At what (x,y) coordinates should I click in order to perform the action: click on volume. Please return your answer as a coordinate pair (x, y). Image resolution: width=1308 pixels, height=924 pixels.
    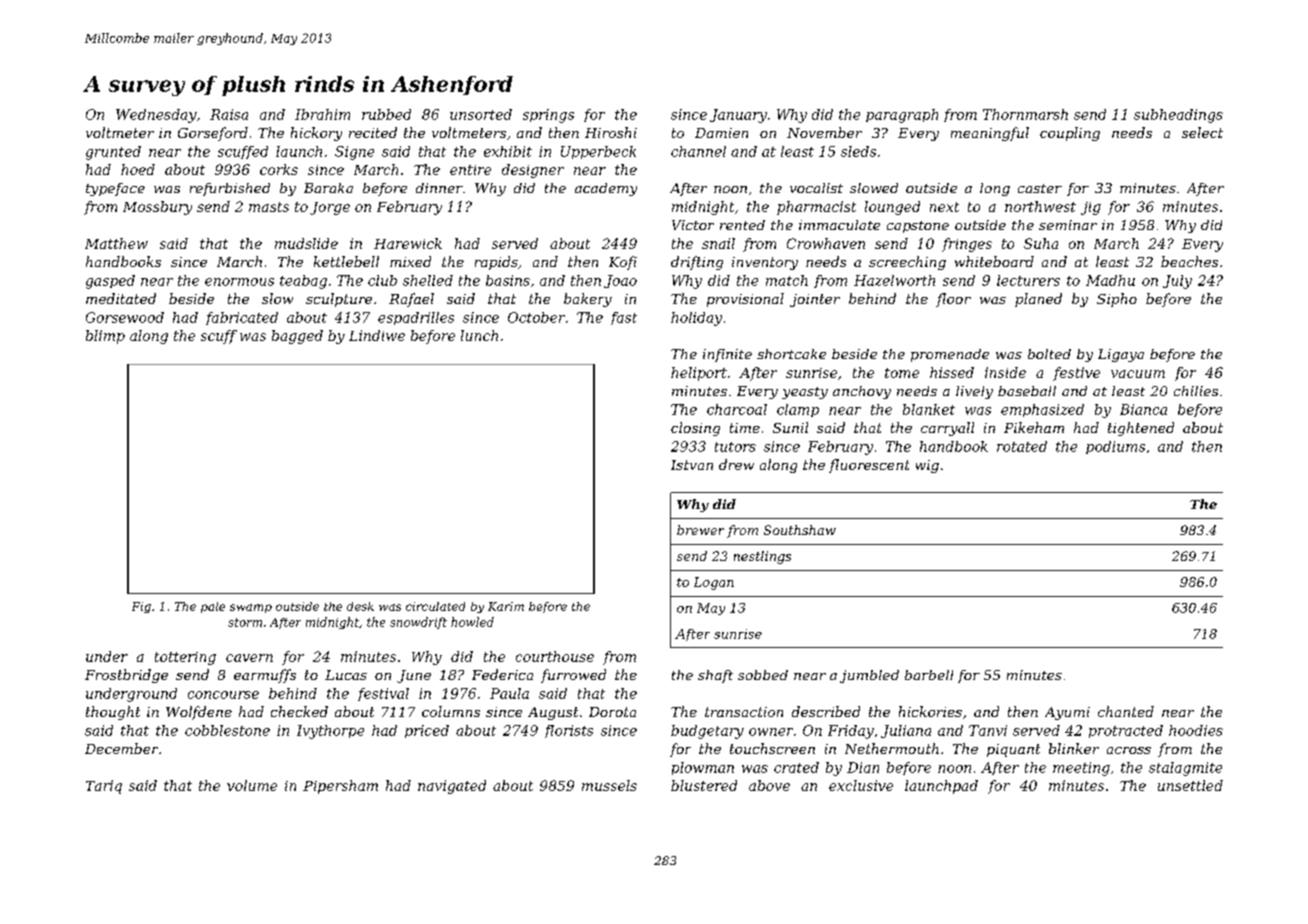
    Looking at the image, I should click on (252, 785).
